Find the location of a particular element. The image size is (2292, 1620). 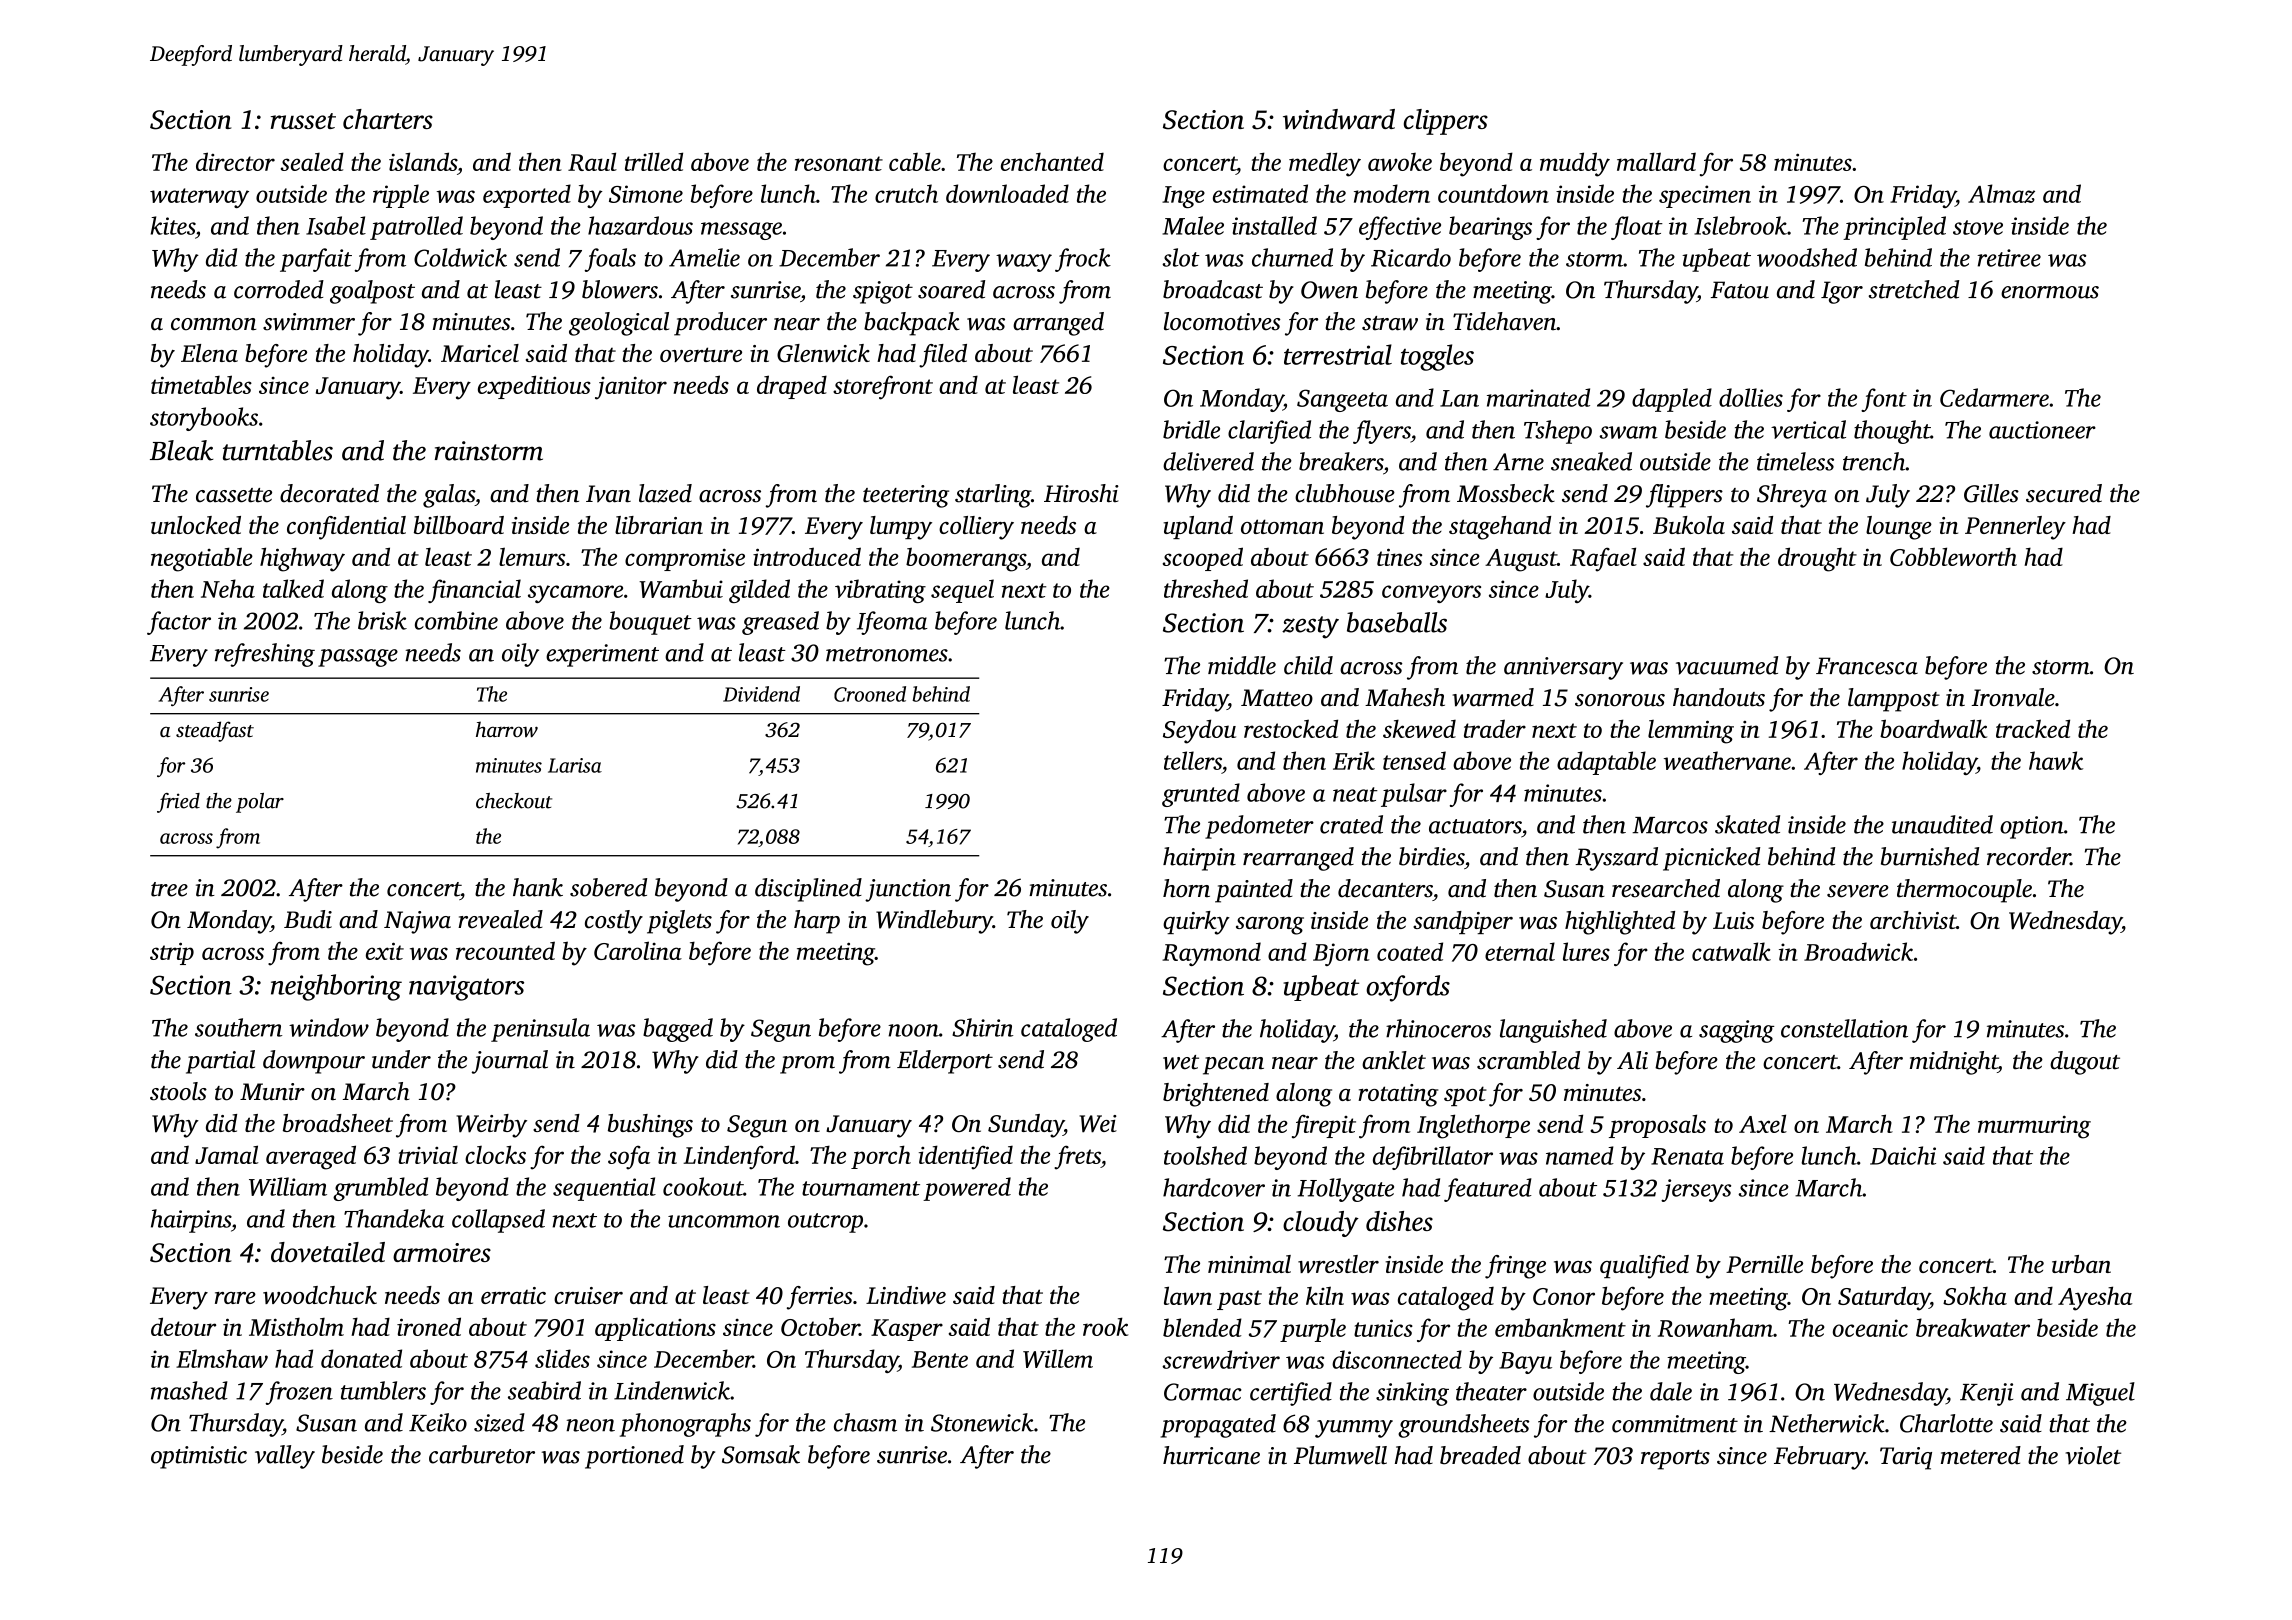

hardcover is located at coordinates (1214, 1187).
